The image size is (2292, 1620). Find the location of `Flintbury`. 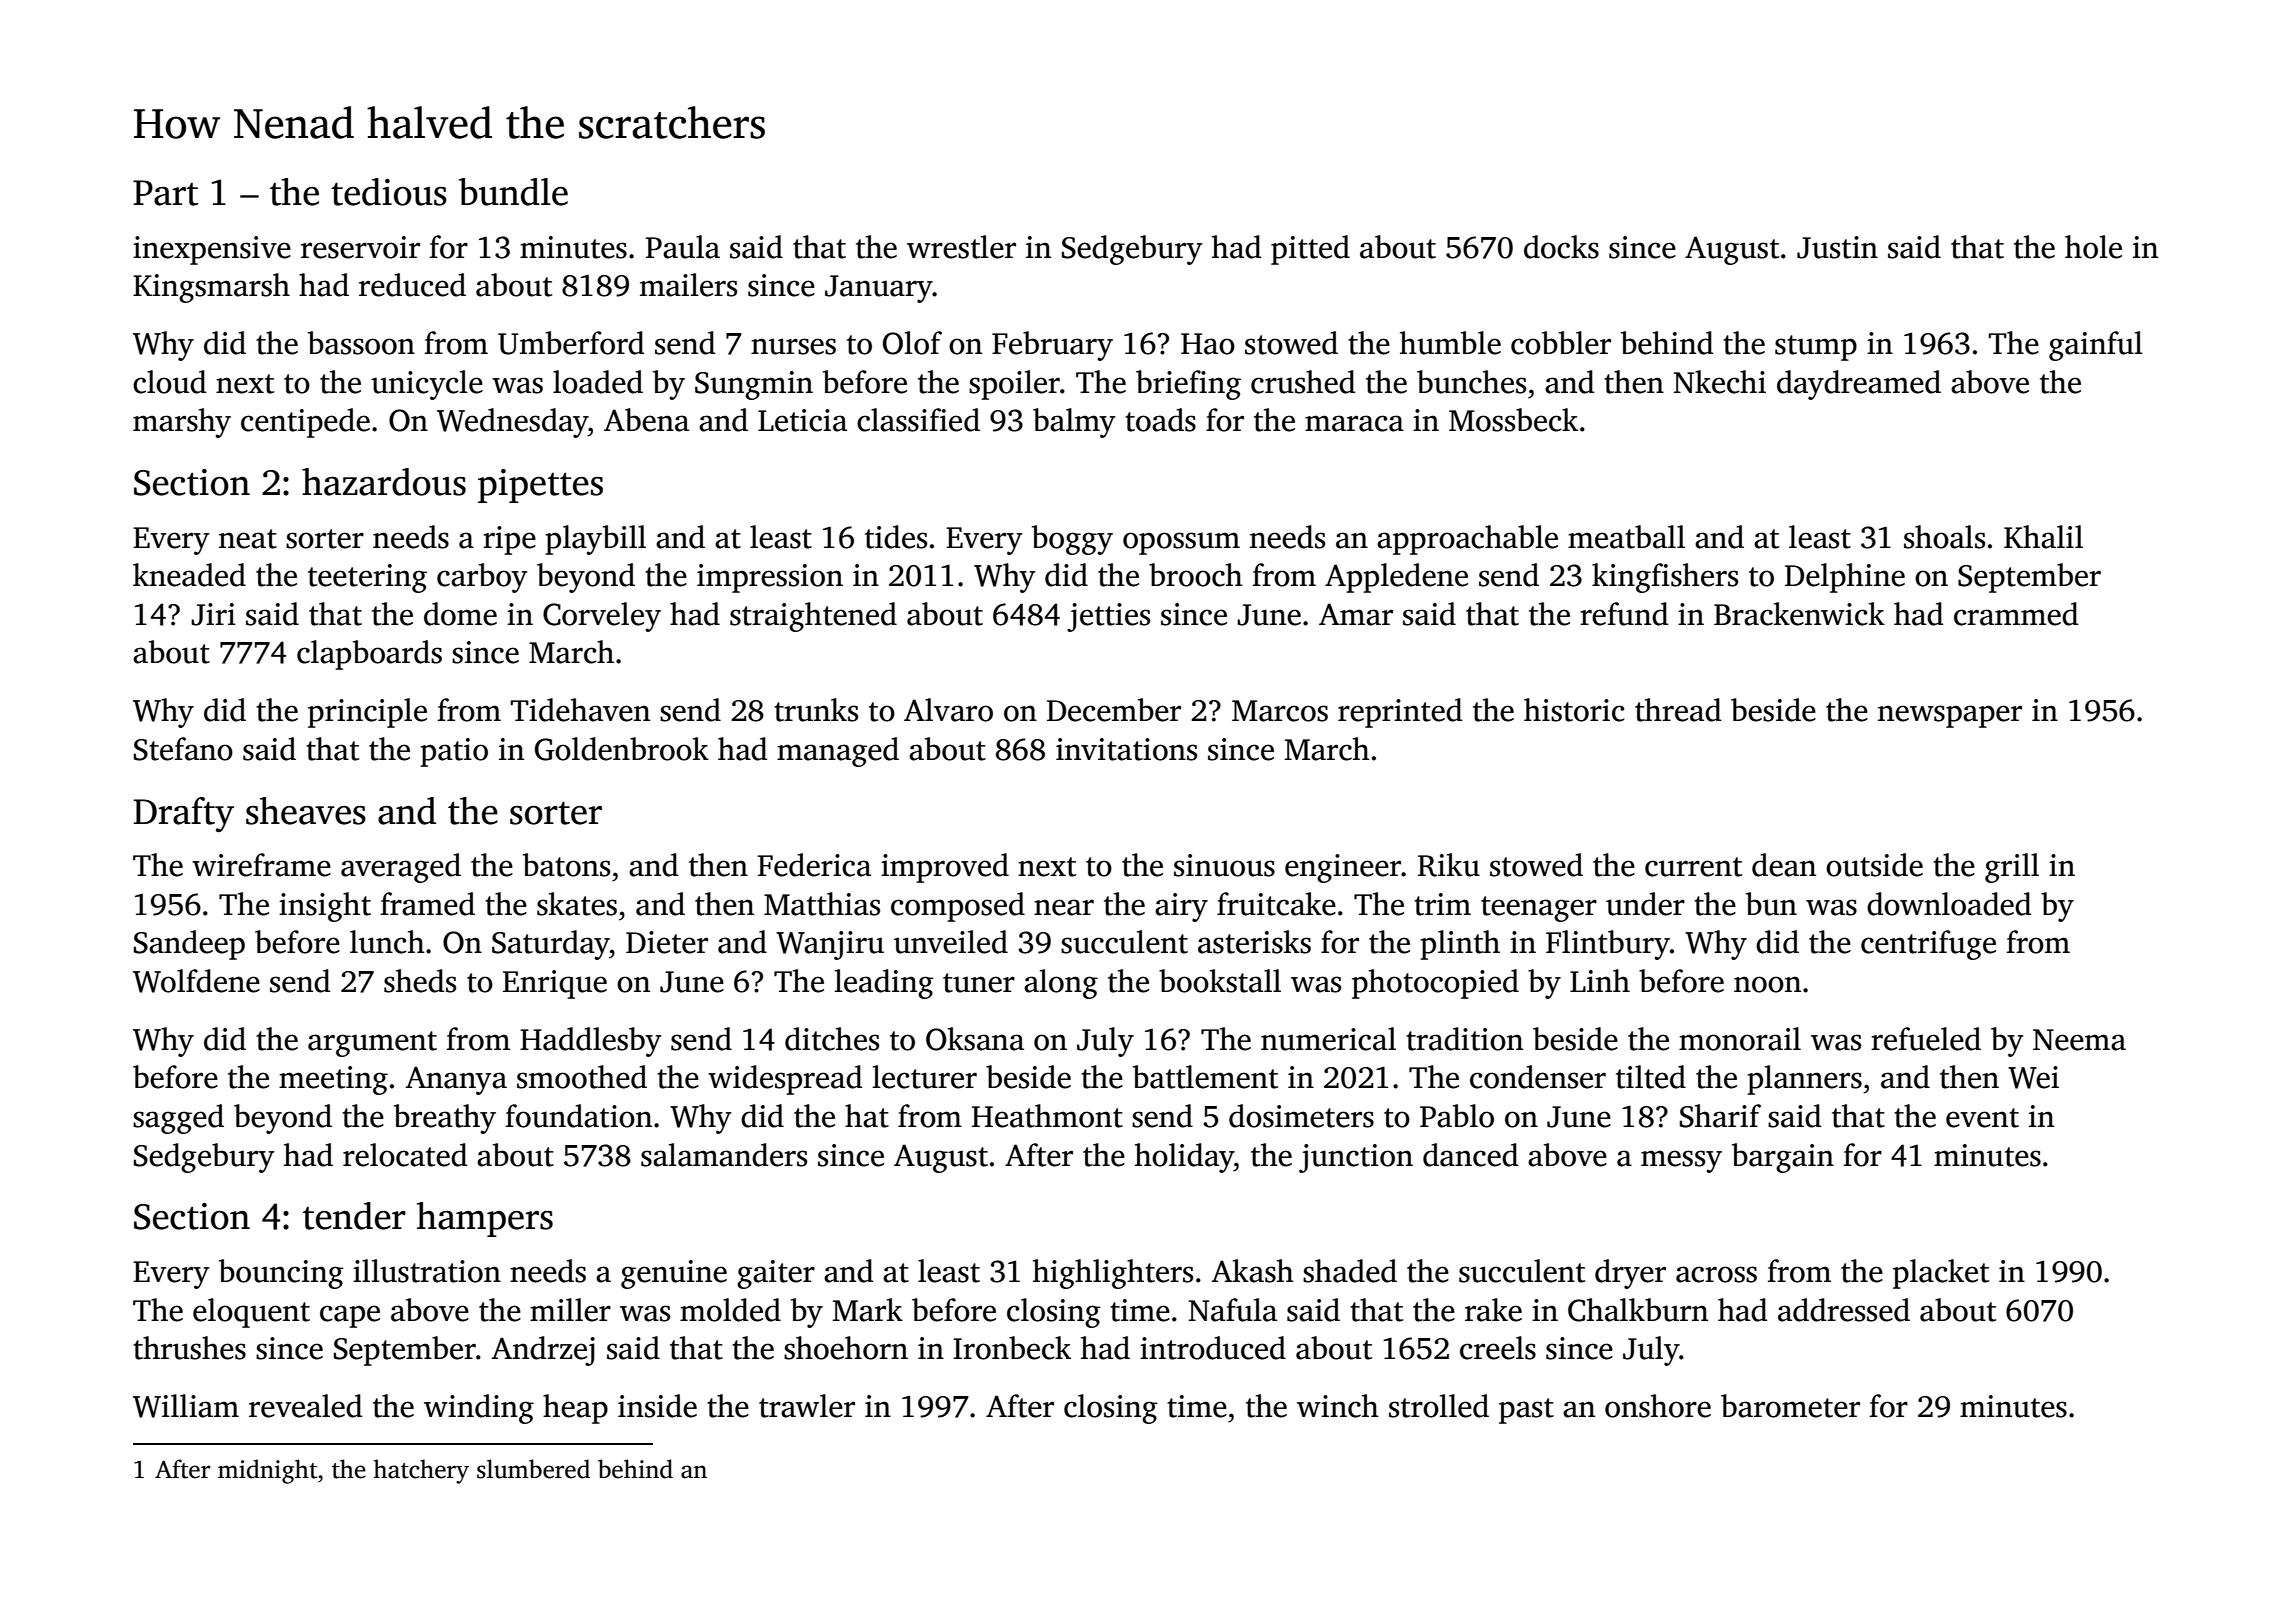

Flintbury is located at coordinates (1608, 945).
